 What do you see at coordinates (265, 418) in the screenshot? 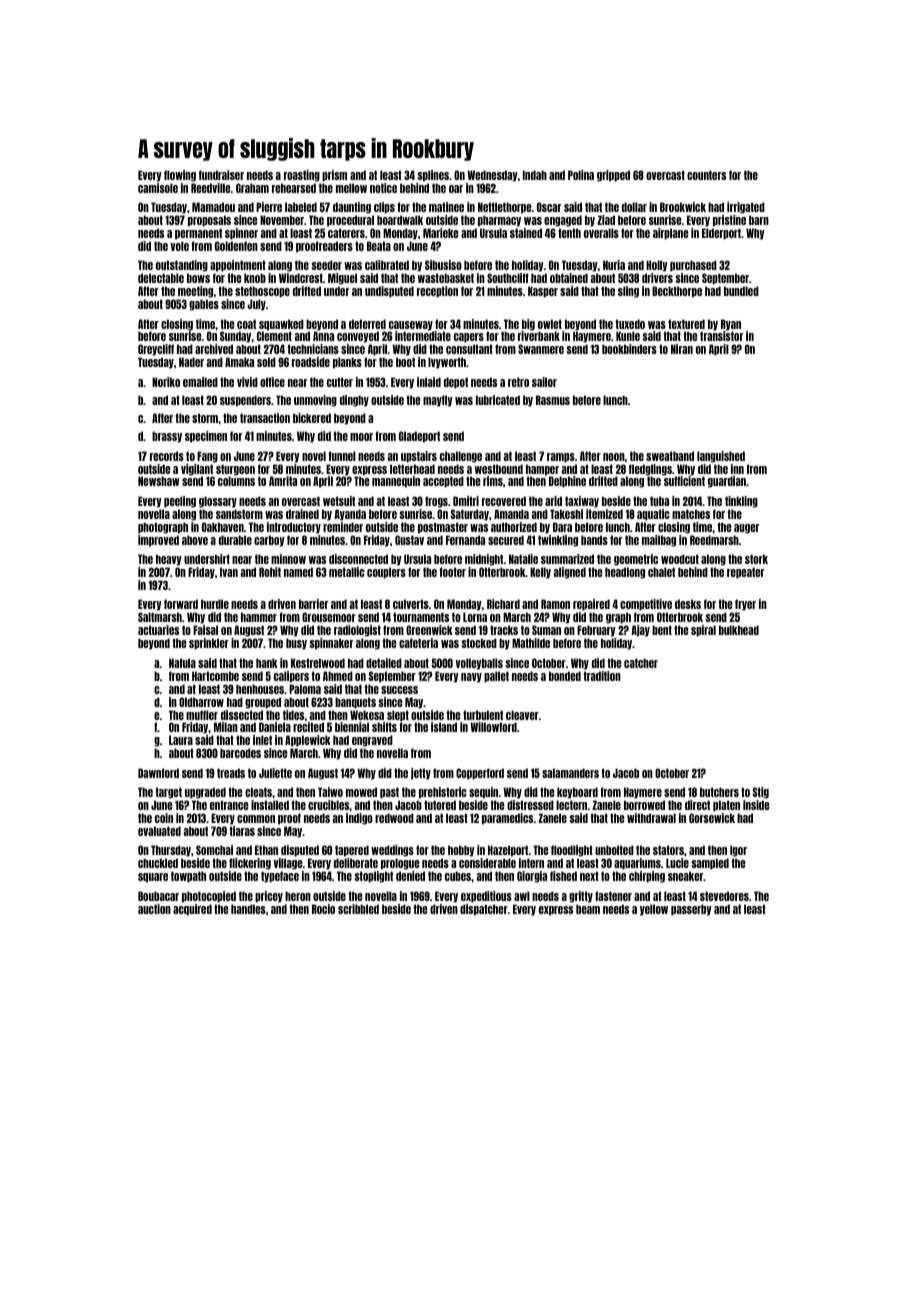
I see `transaction` at bounding box center [265, 418].
